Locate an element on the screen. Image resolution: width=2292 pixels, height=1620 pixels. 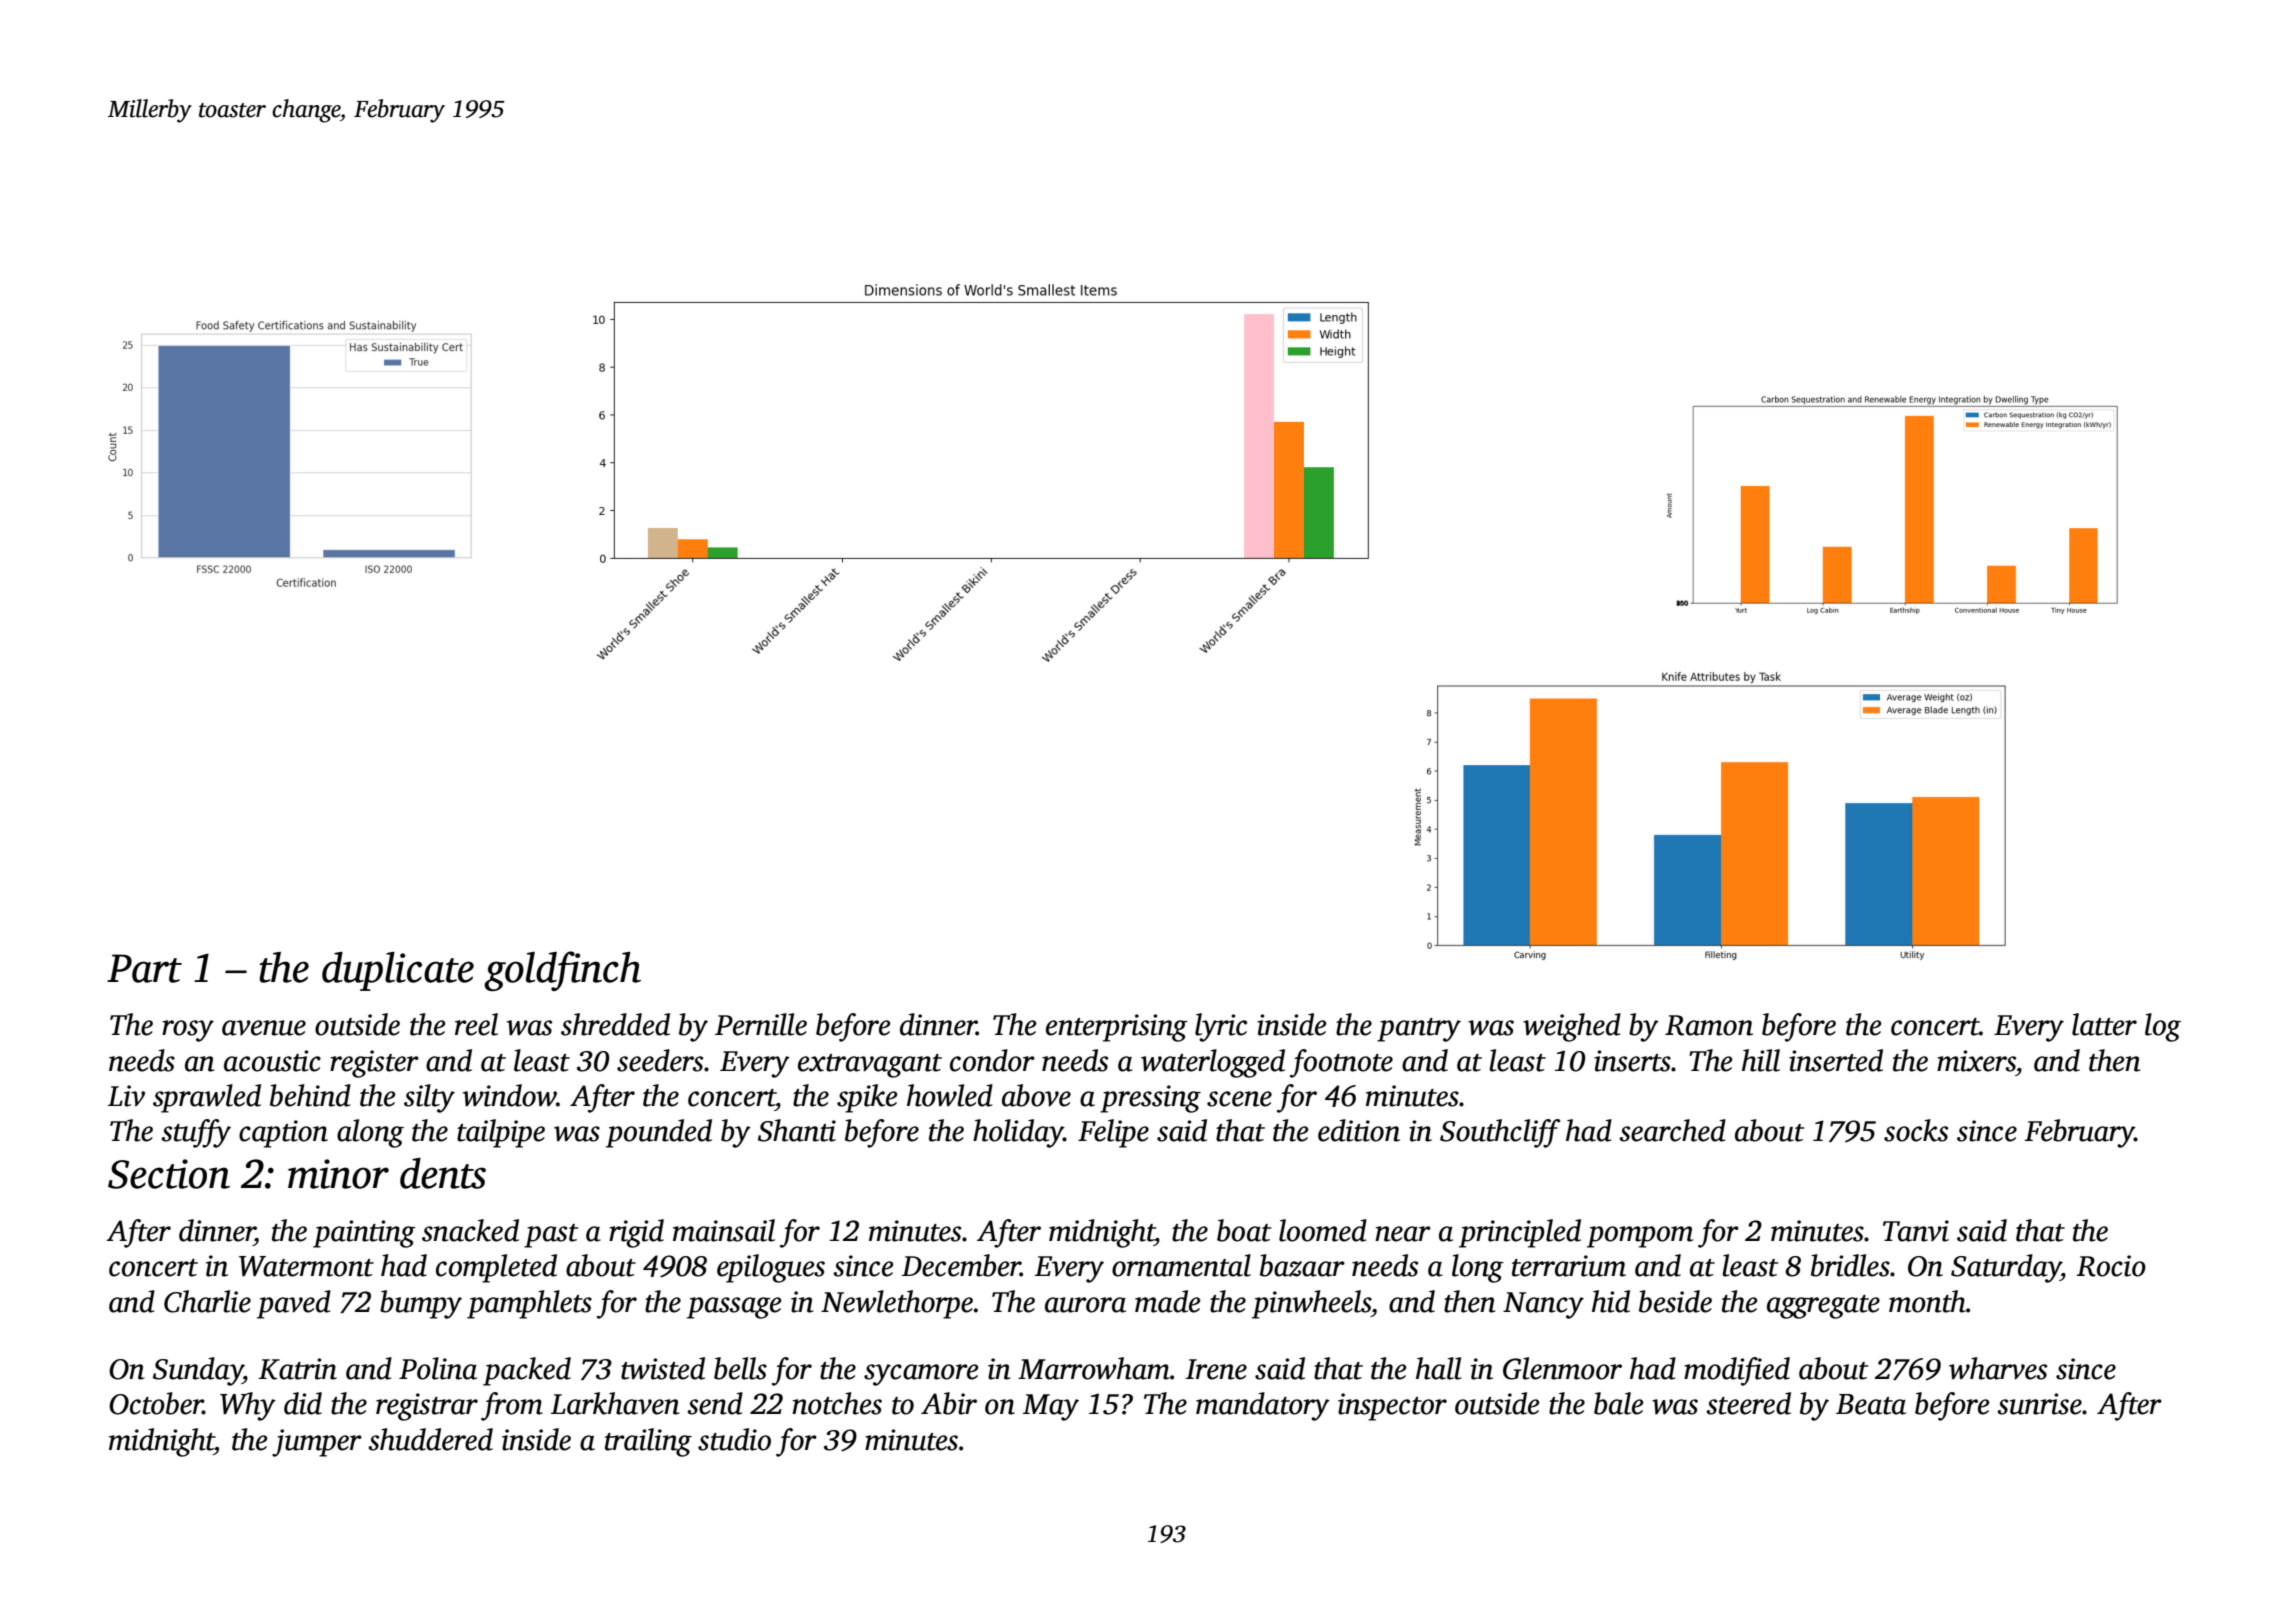
loomed is located at coordinates (1323, 1230).
